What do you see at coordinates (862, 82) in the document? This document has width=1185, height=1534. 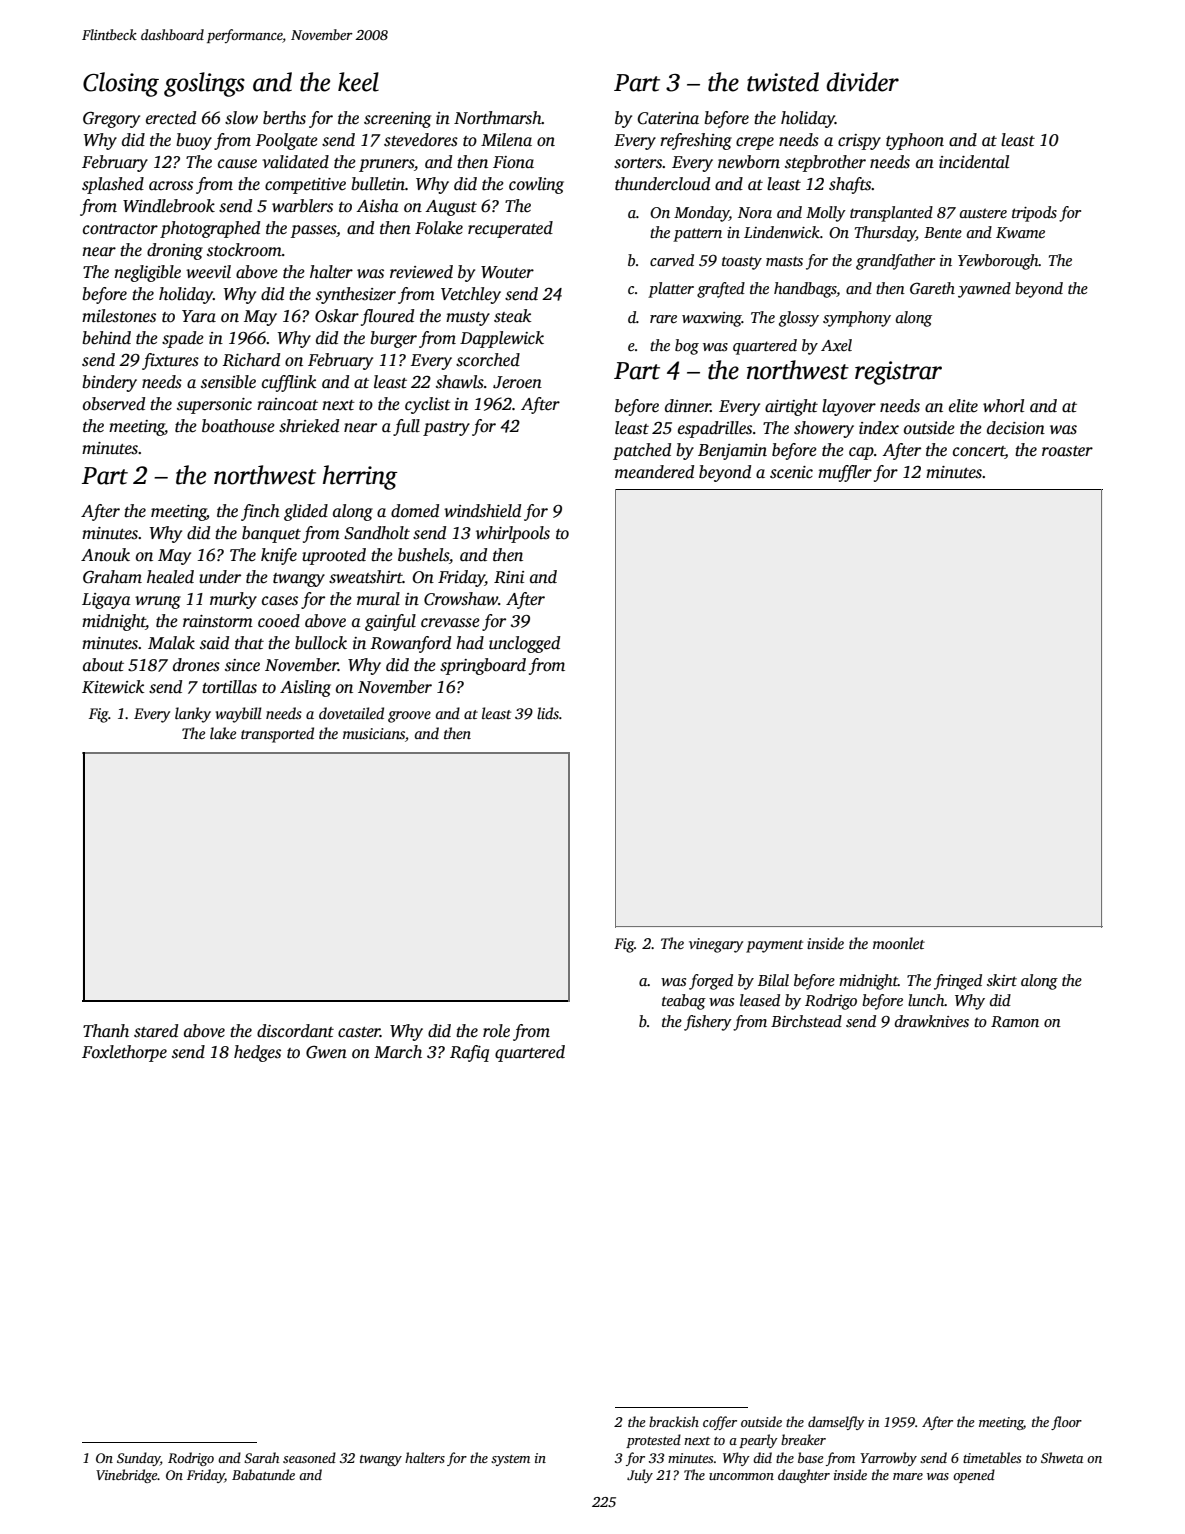 I see `divider` at bounding box center [862, 82].
